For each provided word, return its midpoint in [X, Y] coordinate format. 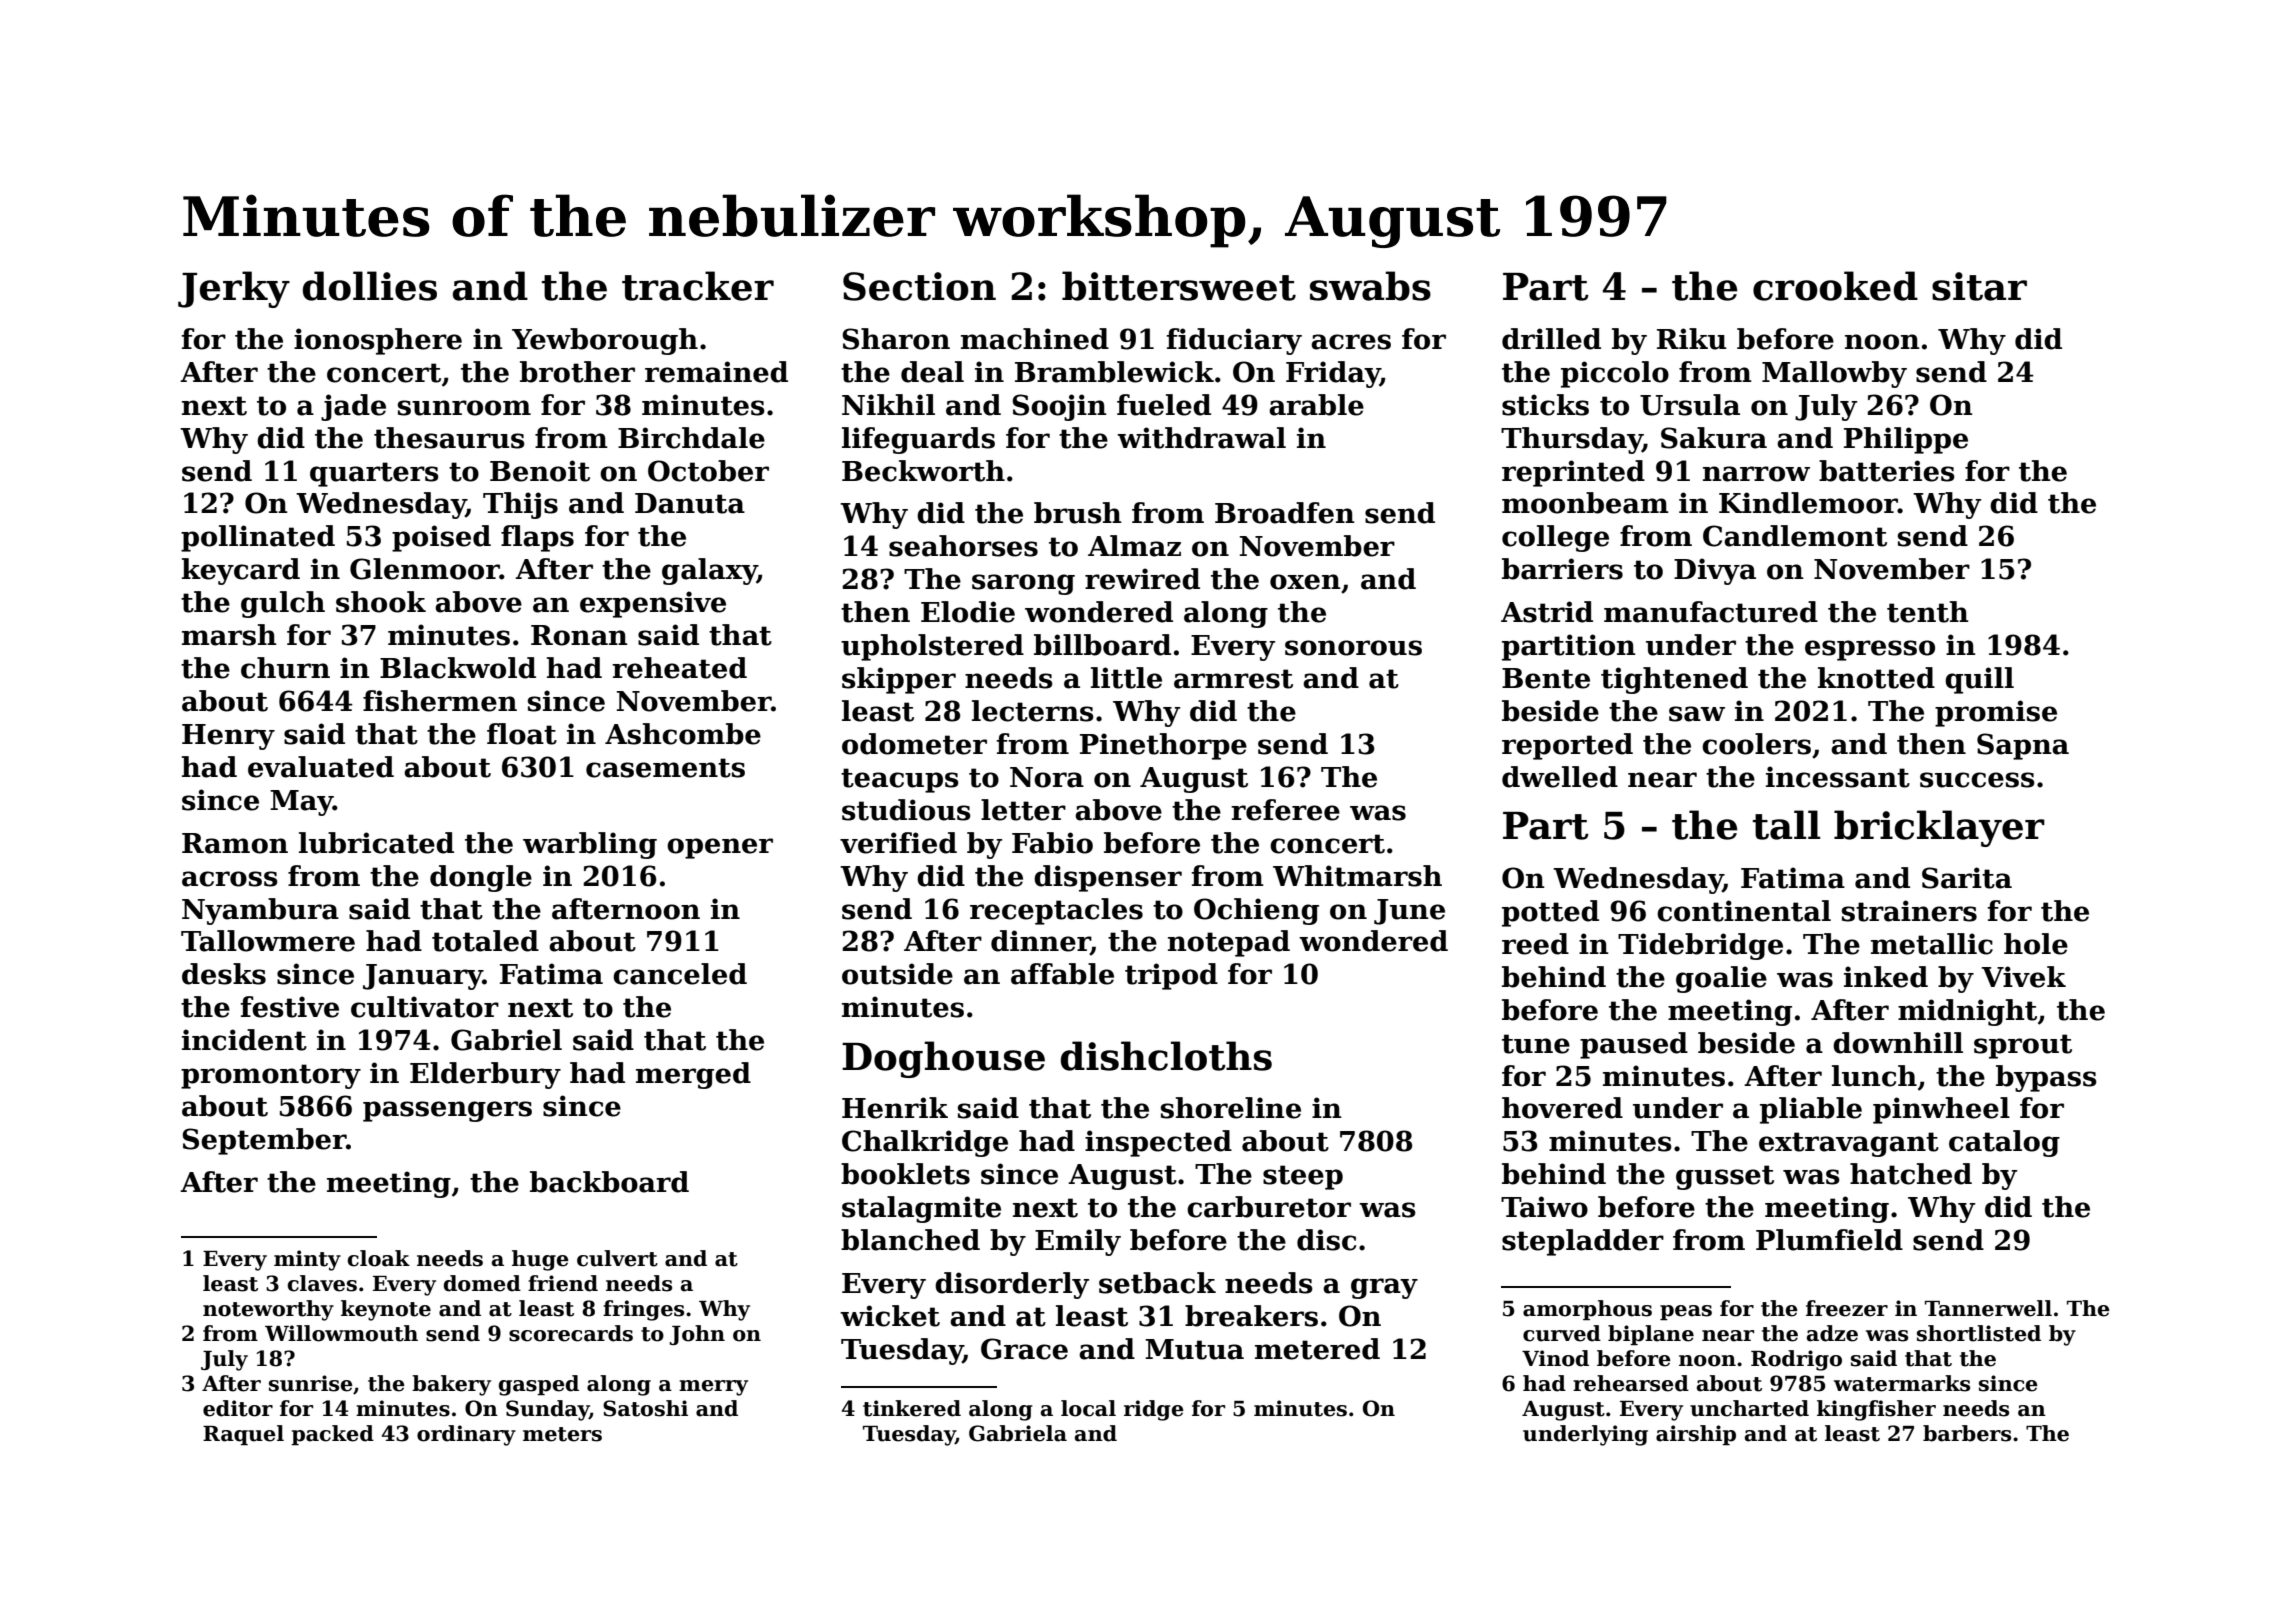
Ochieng [1256, 911]
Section [919, 286]
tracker [698, 286]
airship [1696, 1435]
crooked [1835, 286]
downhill [1898, 1043]
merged [693, 1075]
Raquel [243, 1435]
